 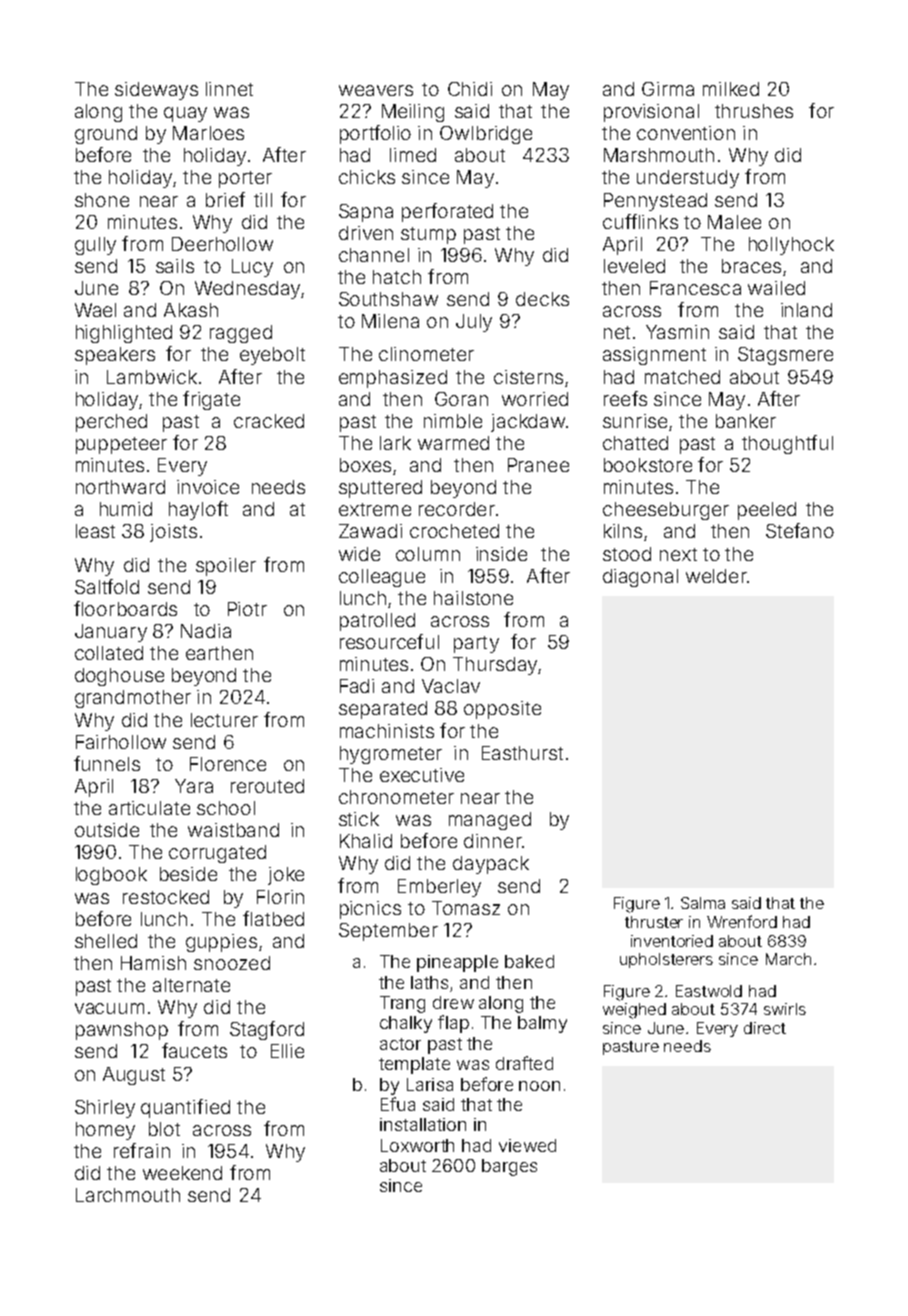 What do you see at coordinates (119, 677) in the page?
I see `doghouse` at bounding box center [119, 677].
